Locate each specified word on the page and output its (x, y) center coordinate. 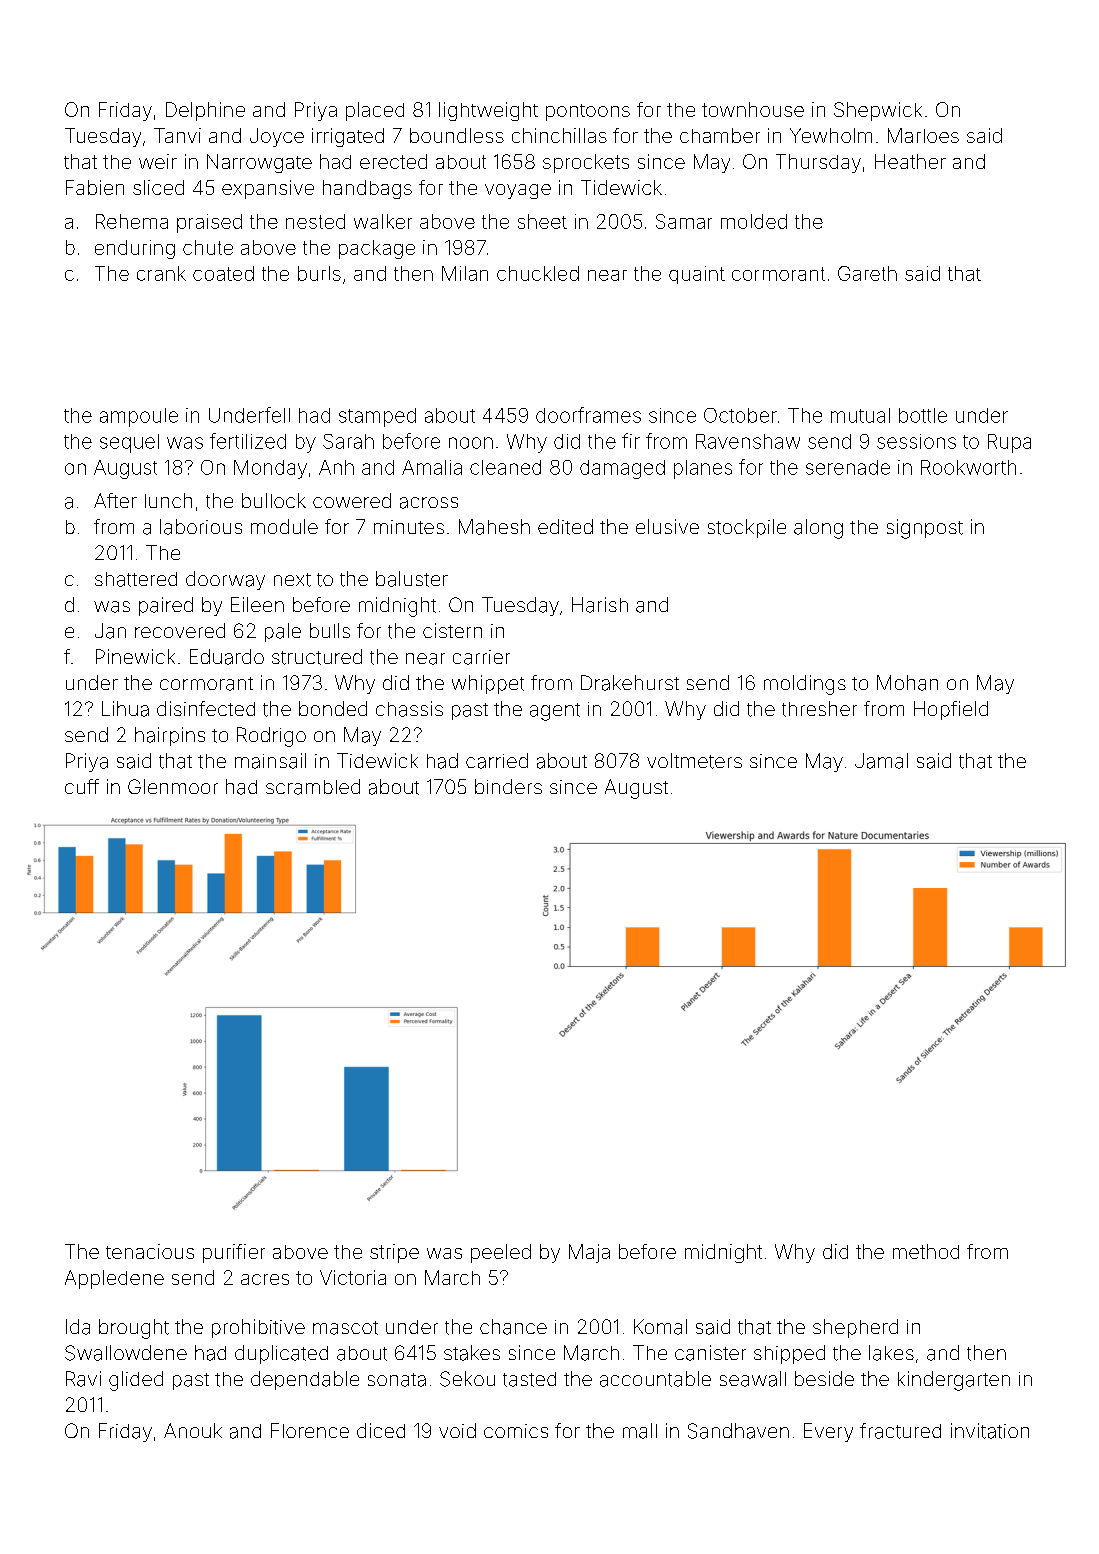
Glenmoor (173, 786)
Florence (310, 1430)
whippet (488, 684)
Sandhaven (738, 1431)
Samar (684, 221)
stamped (377, 417)
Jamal (881, 761)
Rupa (1009, 443)
